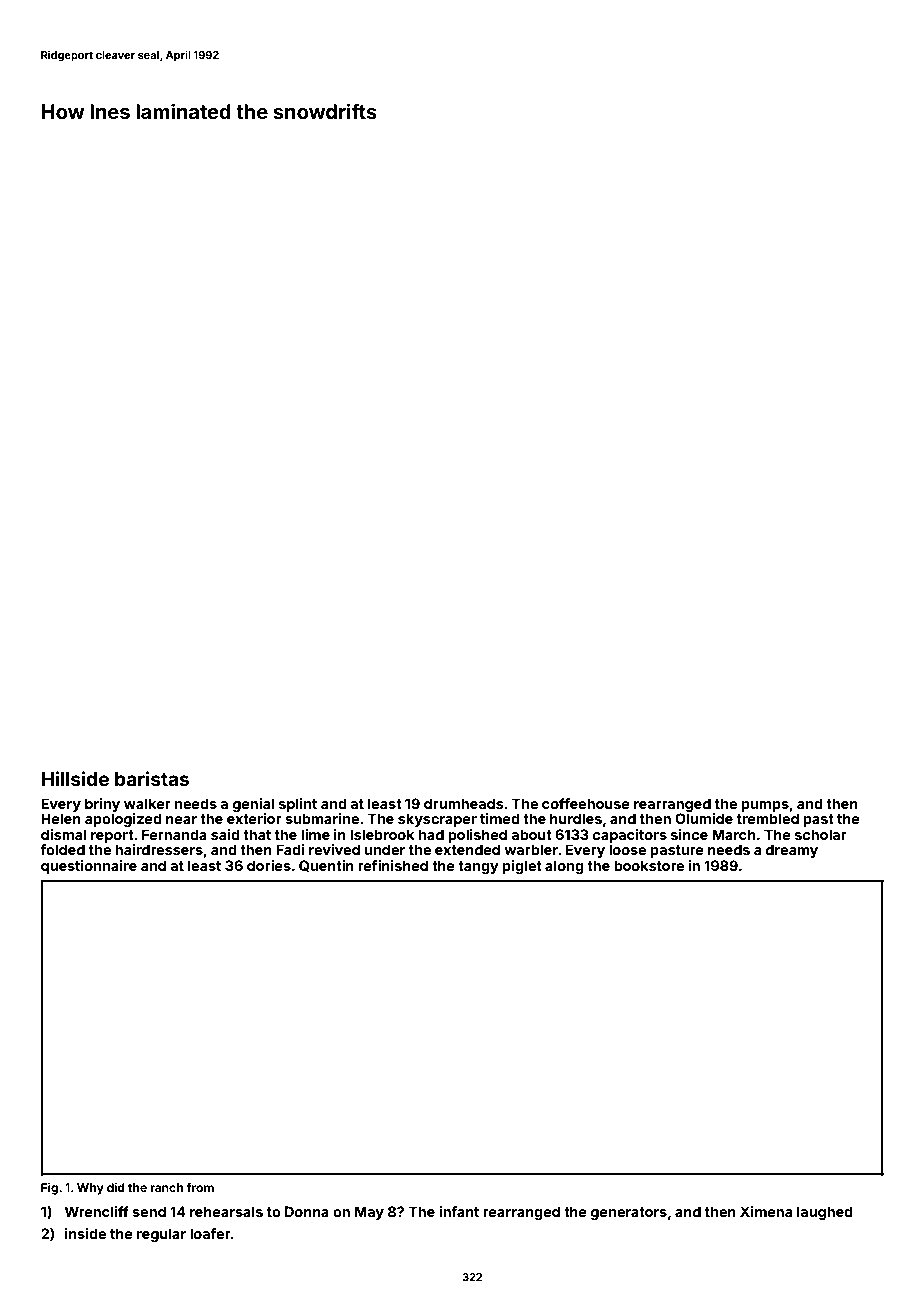 The image size is (924, 1308). Describe the element at coordinates (478, 867) in the image. I see `tangy` at that location.
